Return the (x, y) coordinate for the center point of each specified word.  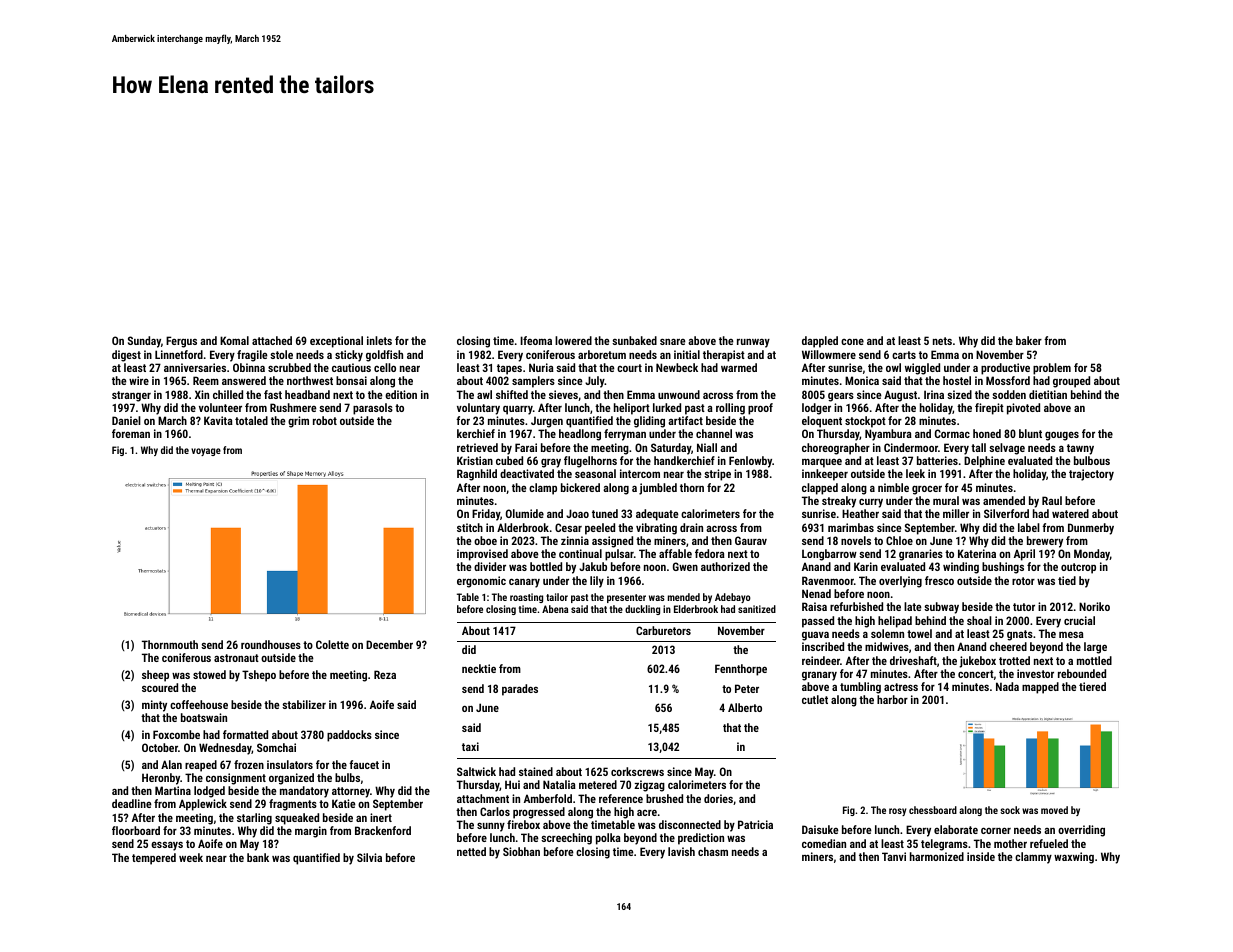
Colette (332, 644)
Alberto (745, 707)
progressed (539, 813)
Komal (234, 340)
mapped (1040, 688)
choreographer (836, 449)
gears (841, 397)
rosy (898, 812)
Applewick (203, 805)
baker (1029, 340)
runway (753, 343)
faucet (364, 764)
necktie (479, 668)
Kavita (218, 420)
